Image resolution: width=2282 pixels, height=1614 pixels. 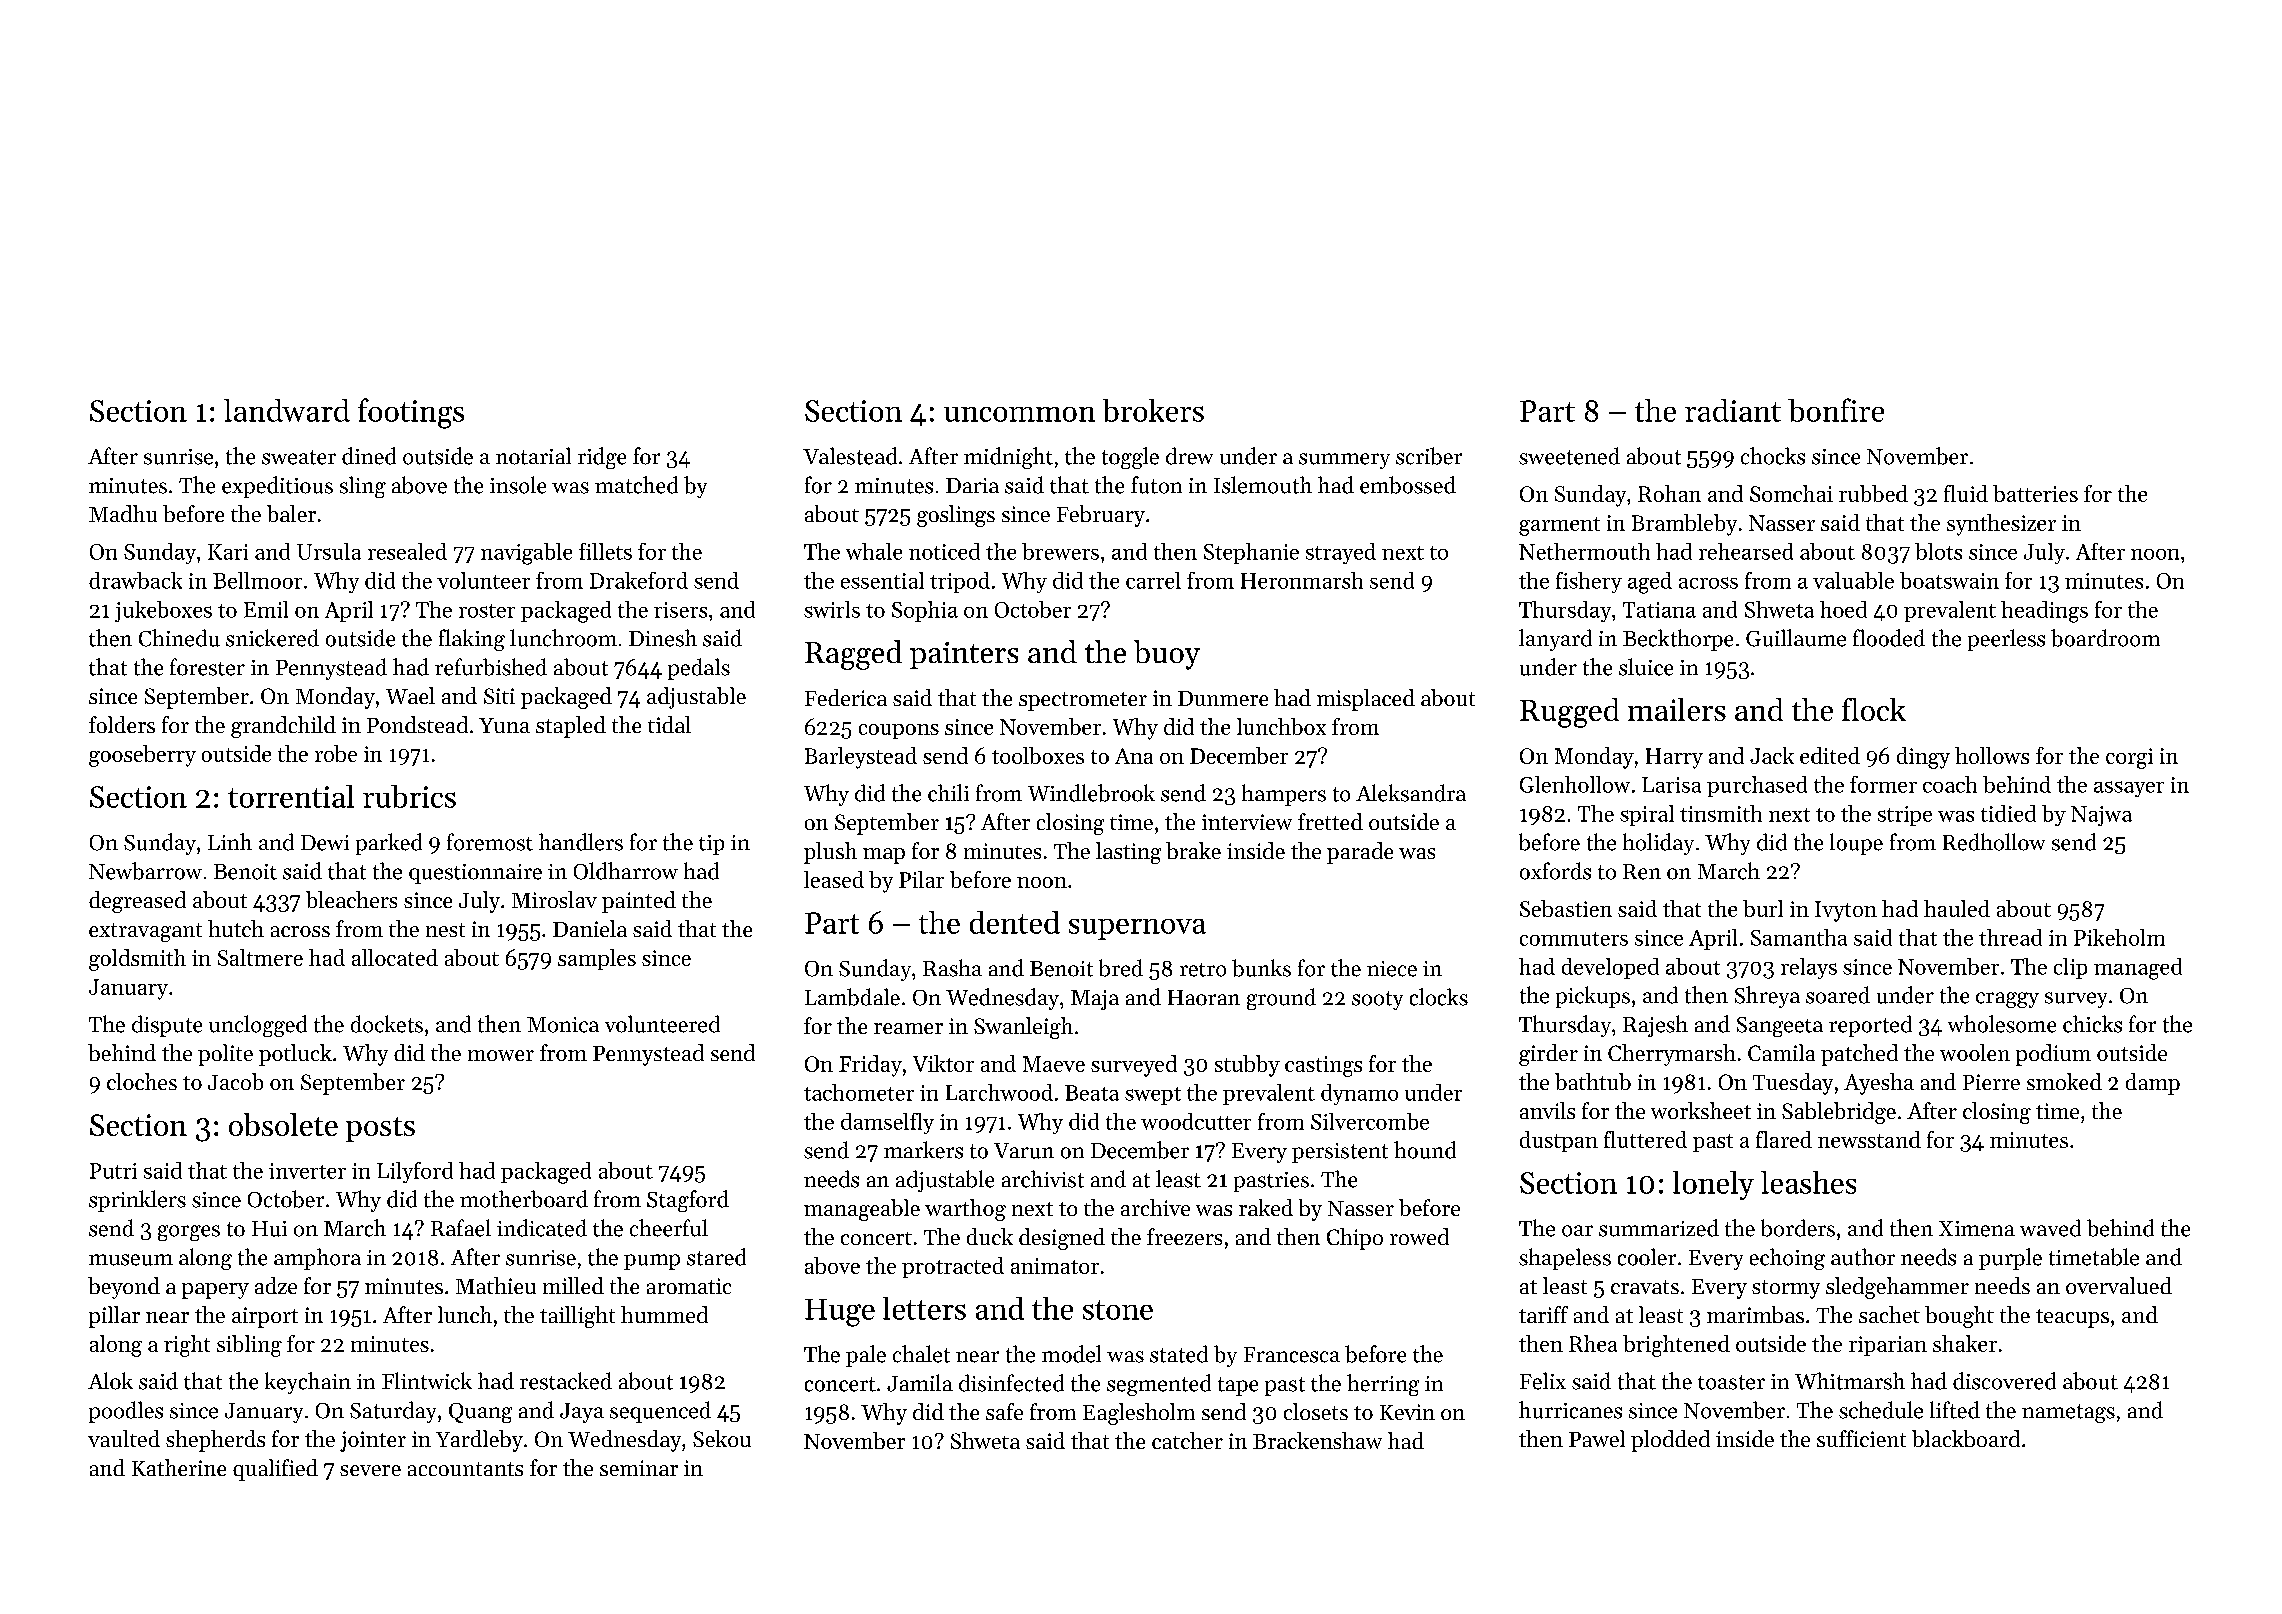 What do you see at coordinates (1809, 968) in the page?
I see `relays` at bounding box center [1809, 968].
